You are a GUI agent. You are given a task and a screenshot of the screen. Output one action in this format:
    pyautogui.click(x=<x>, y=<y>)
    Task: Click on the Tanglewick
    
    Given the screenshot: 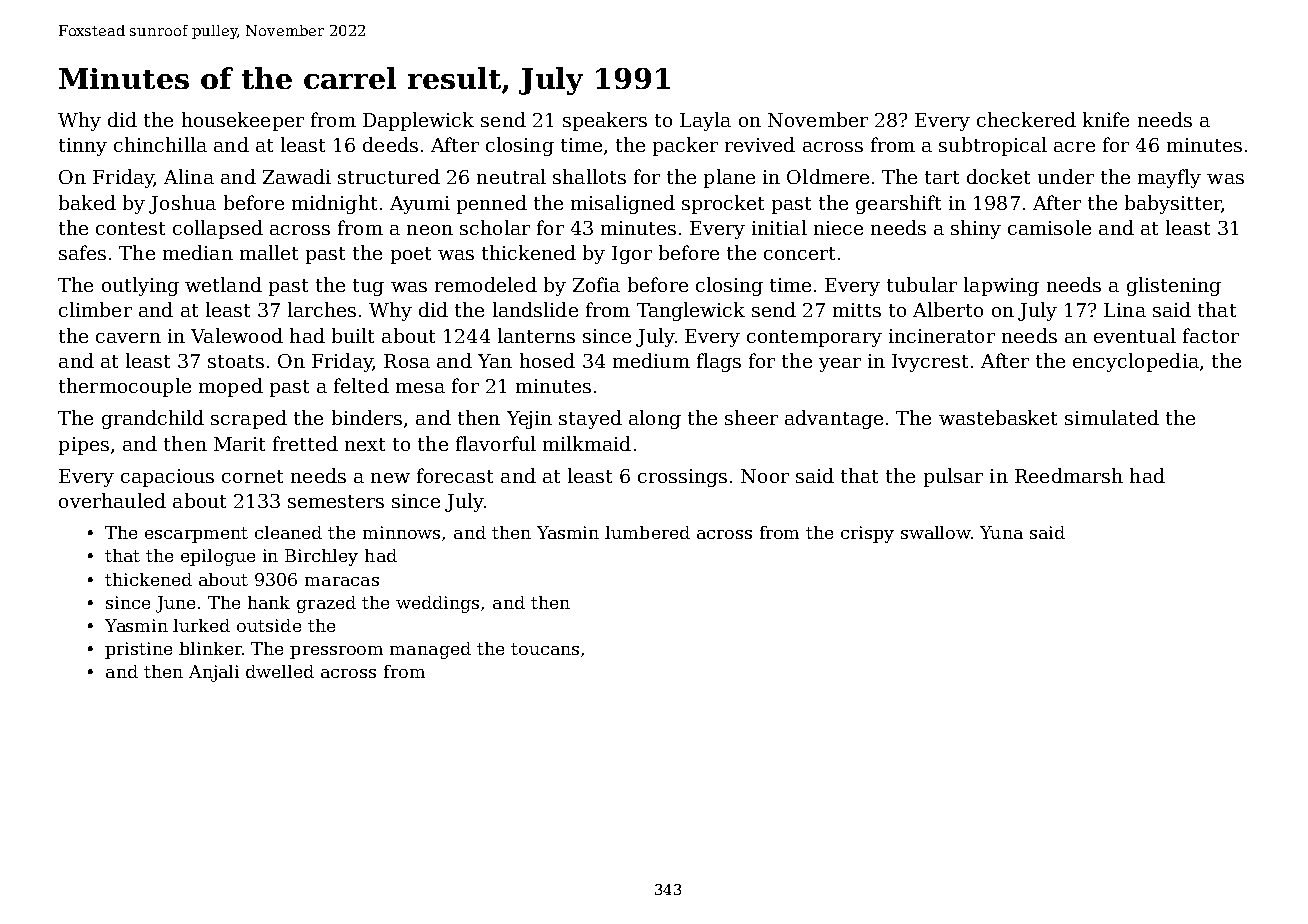 What is the action you would take?
    pyautogui.click(x=691, y=311)
